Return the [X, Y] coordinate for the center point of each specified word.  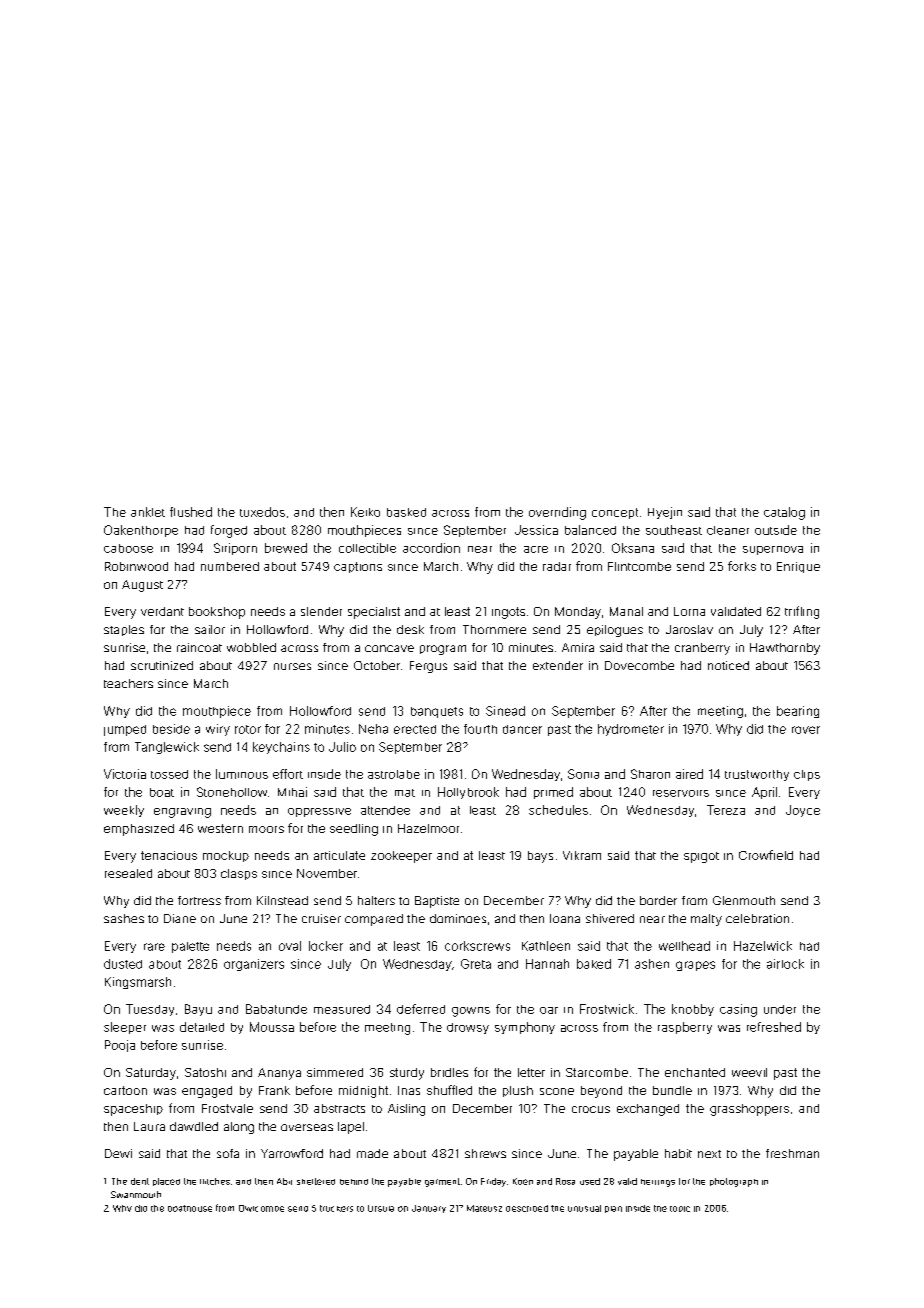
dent [140, 1181]
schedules [558, 810]
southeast [674, 530]
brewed [286, 548]
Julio [342, 747]
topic [680, 1209]
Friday [493, 1182]
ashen [652, 964]
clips [807, 775]
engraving [182, 813]
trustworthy [757, 775]
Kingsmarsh [138, 983]
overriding [557, 513]
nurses [292, 666]
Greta [476, 964]
